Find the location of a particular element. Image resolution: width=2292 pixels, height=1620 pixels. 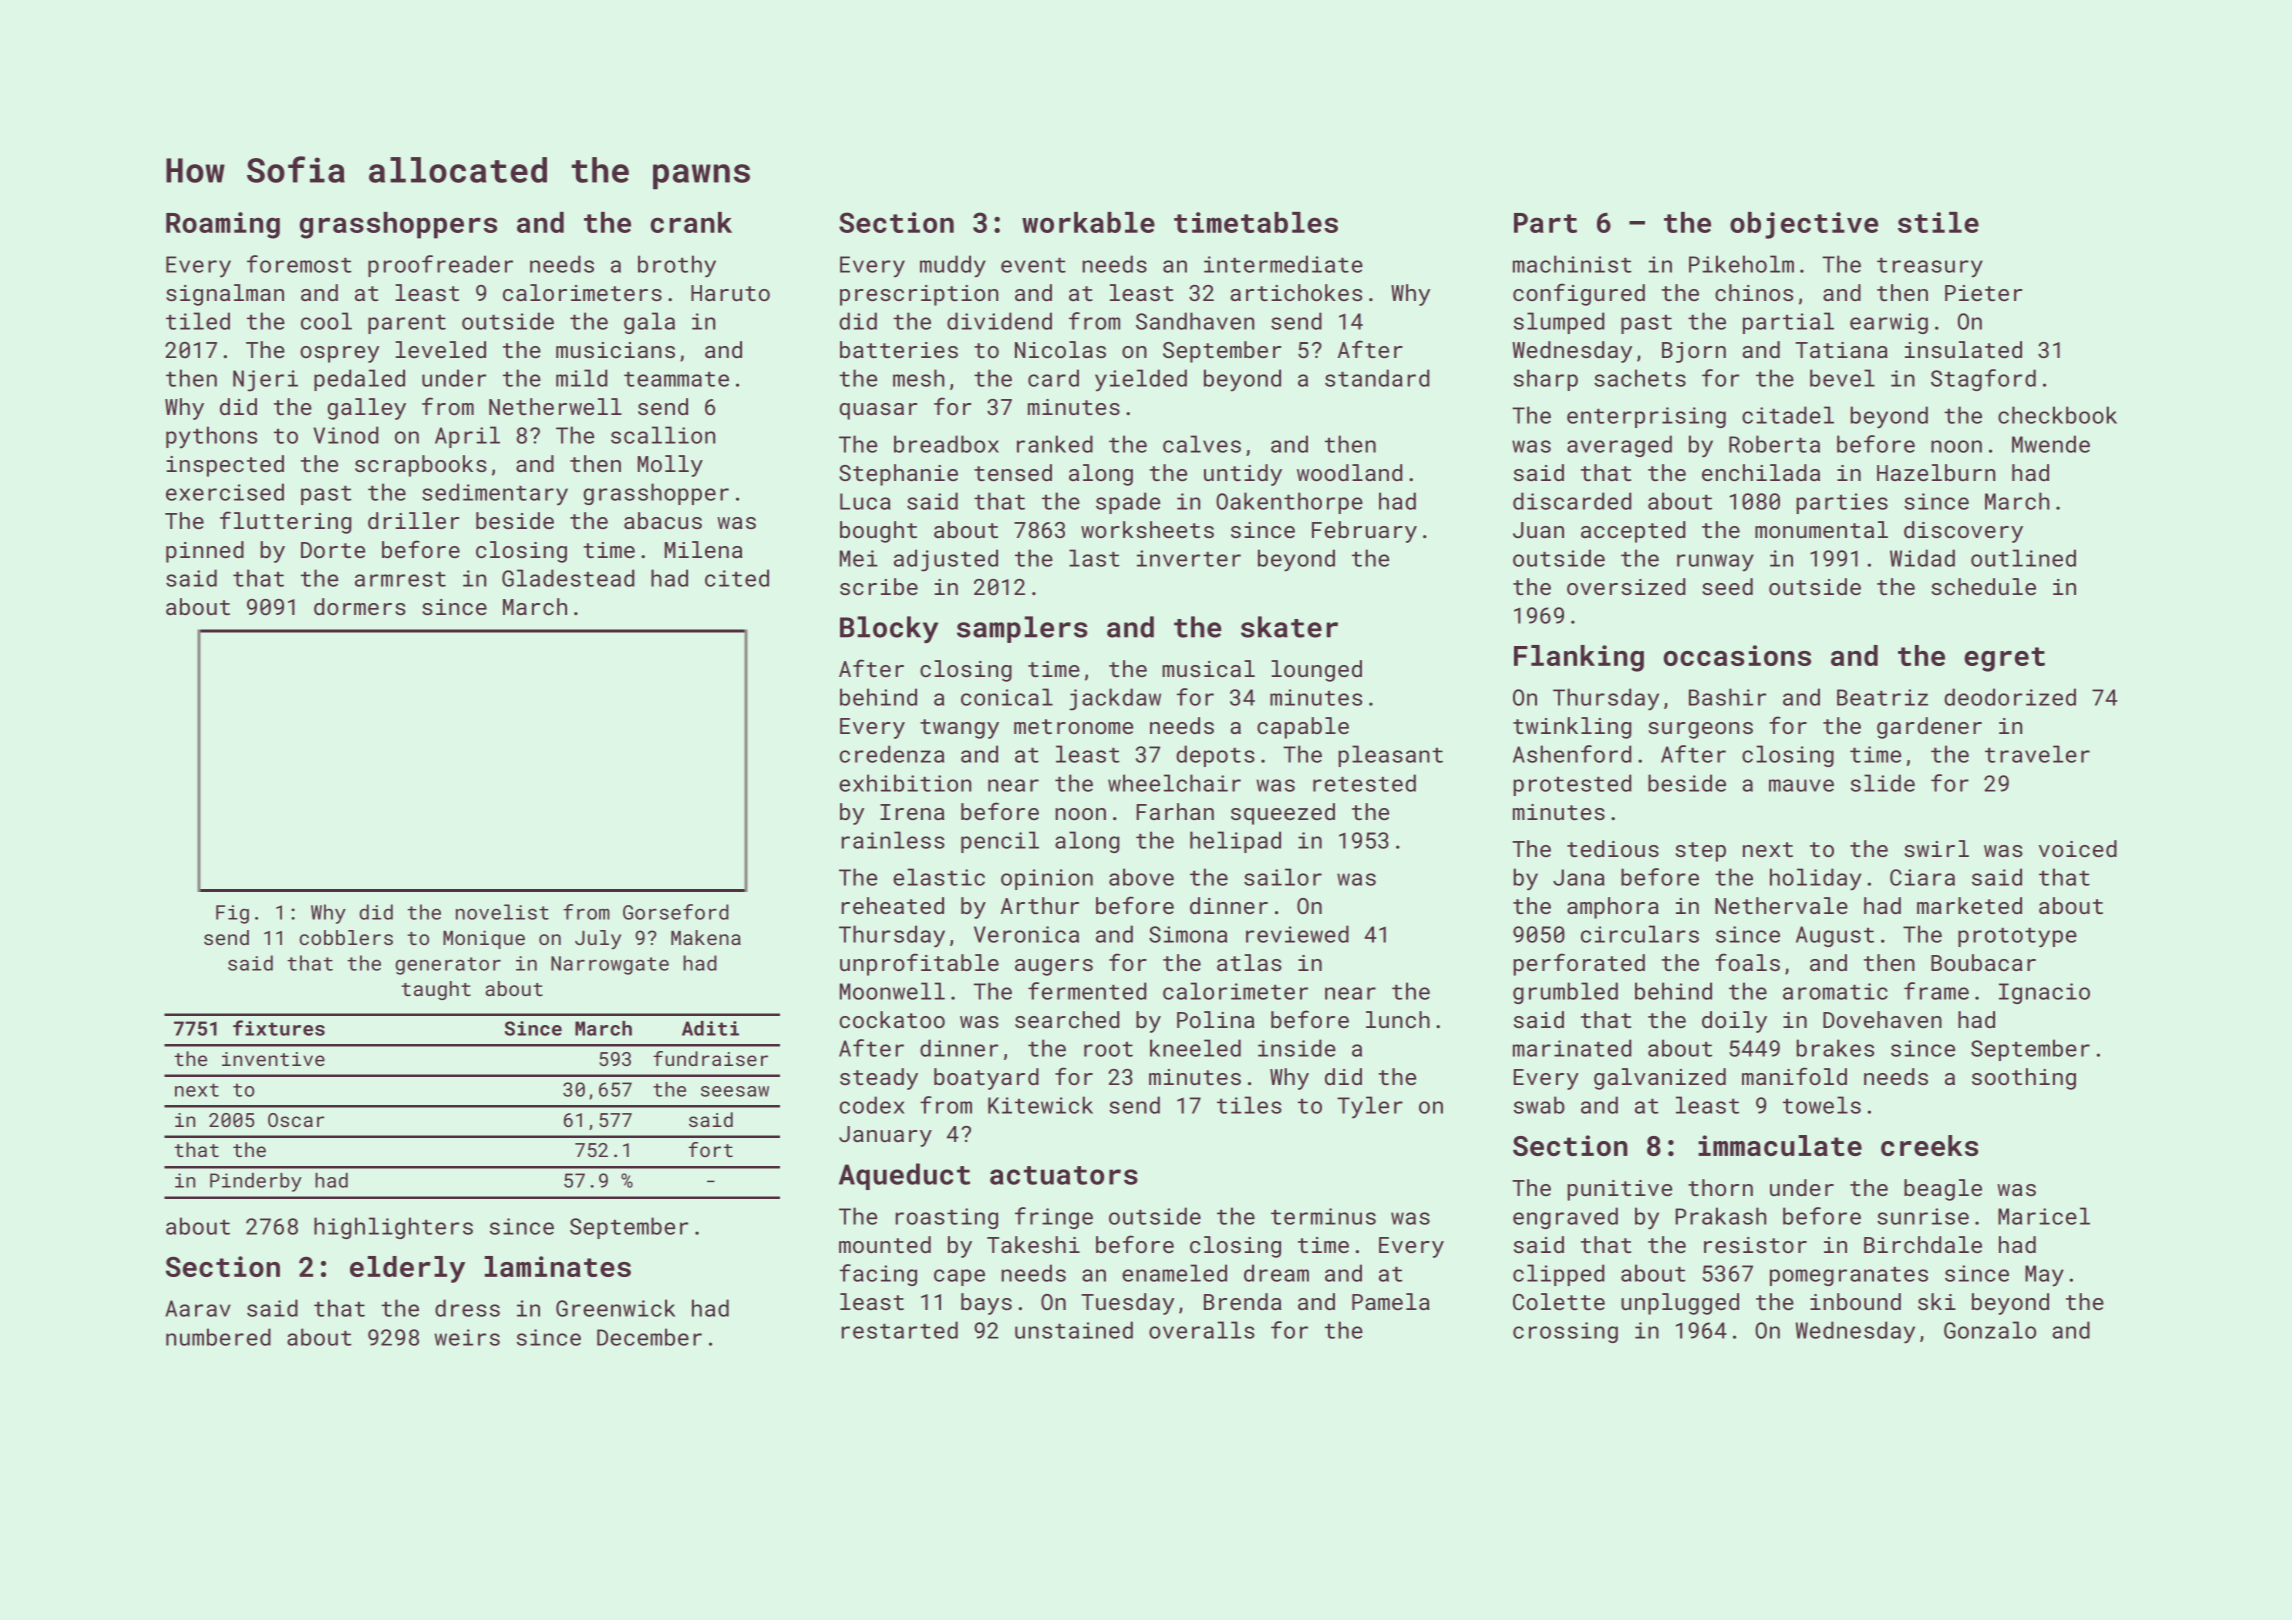

exhibition is located at coordinates (905, 783).
